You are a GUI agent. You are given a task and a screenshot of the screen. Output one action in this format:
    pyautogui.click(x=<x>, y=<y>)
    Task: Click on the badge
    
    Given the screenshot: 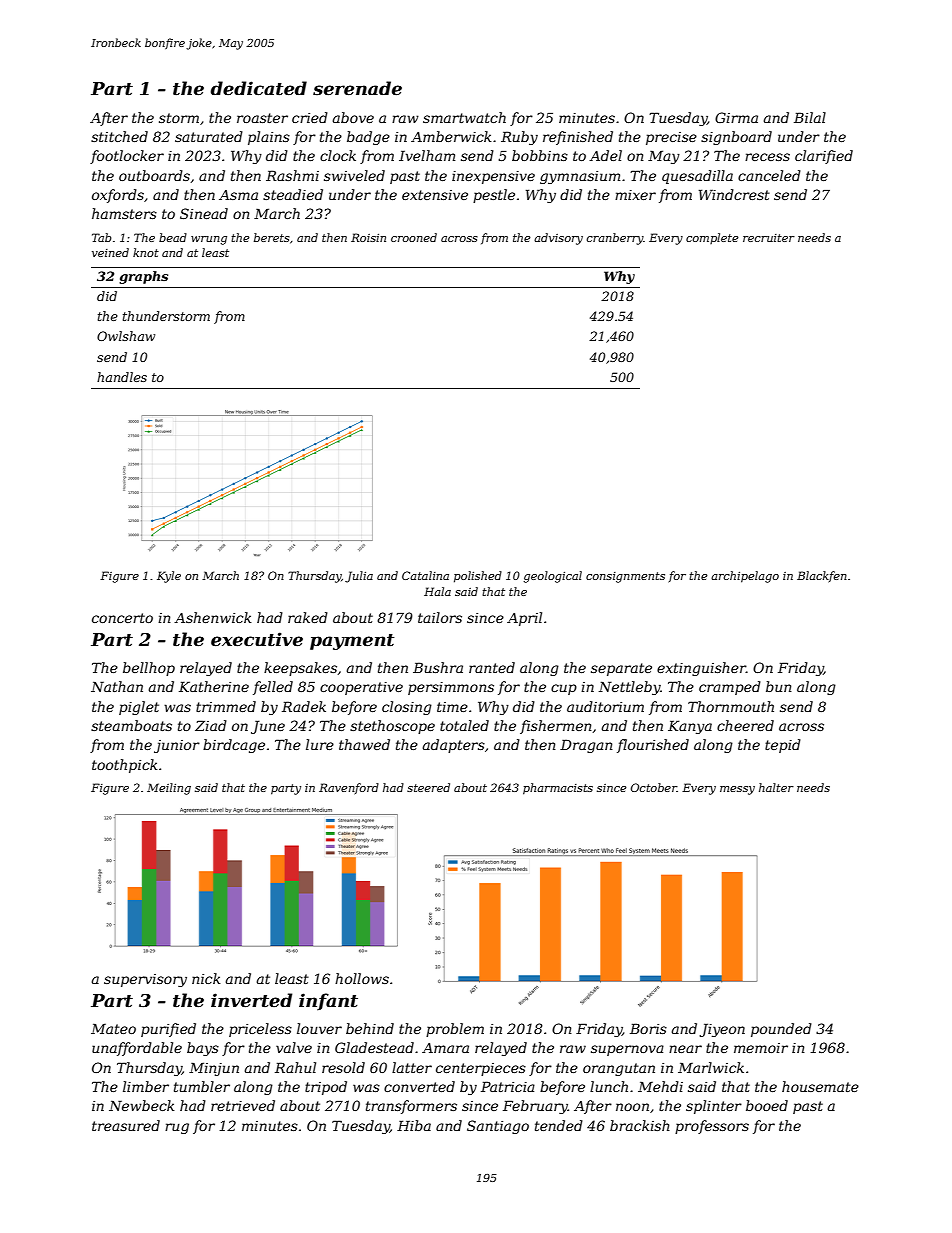 What is the action you would take?
    pyautogui.click(x=368, y=138)
